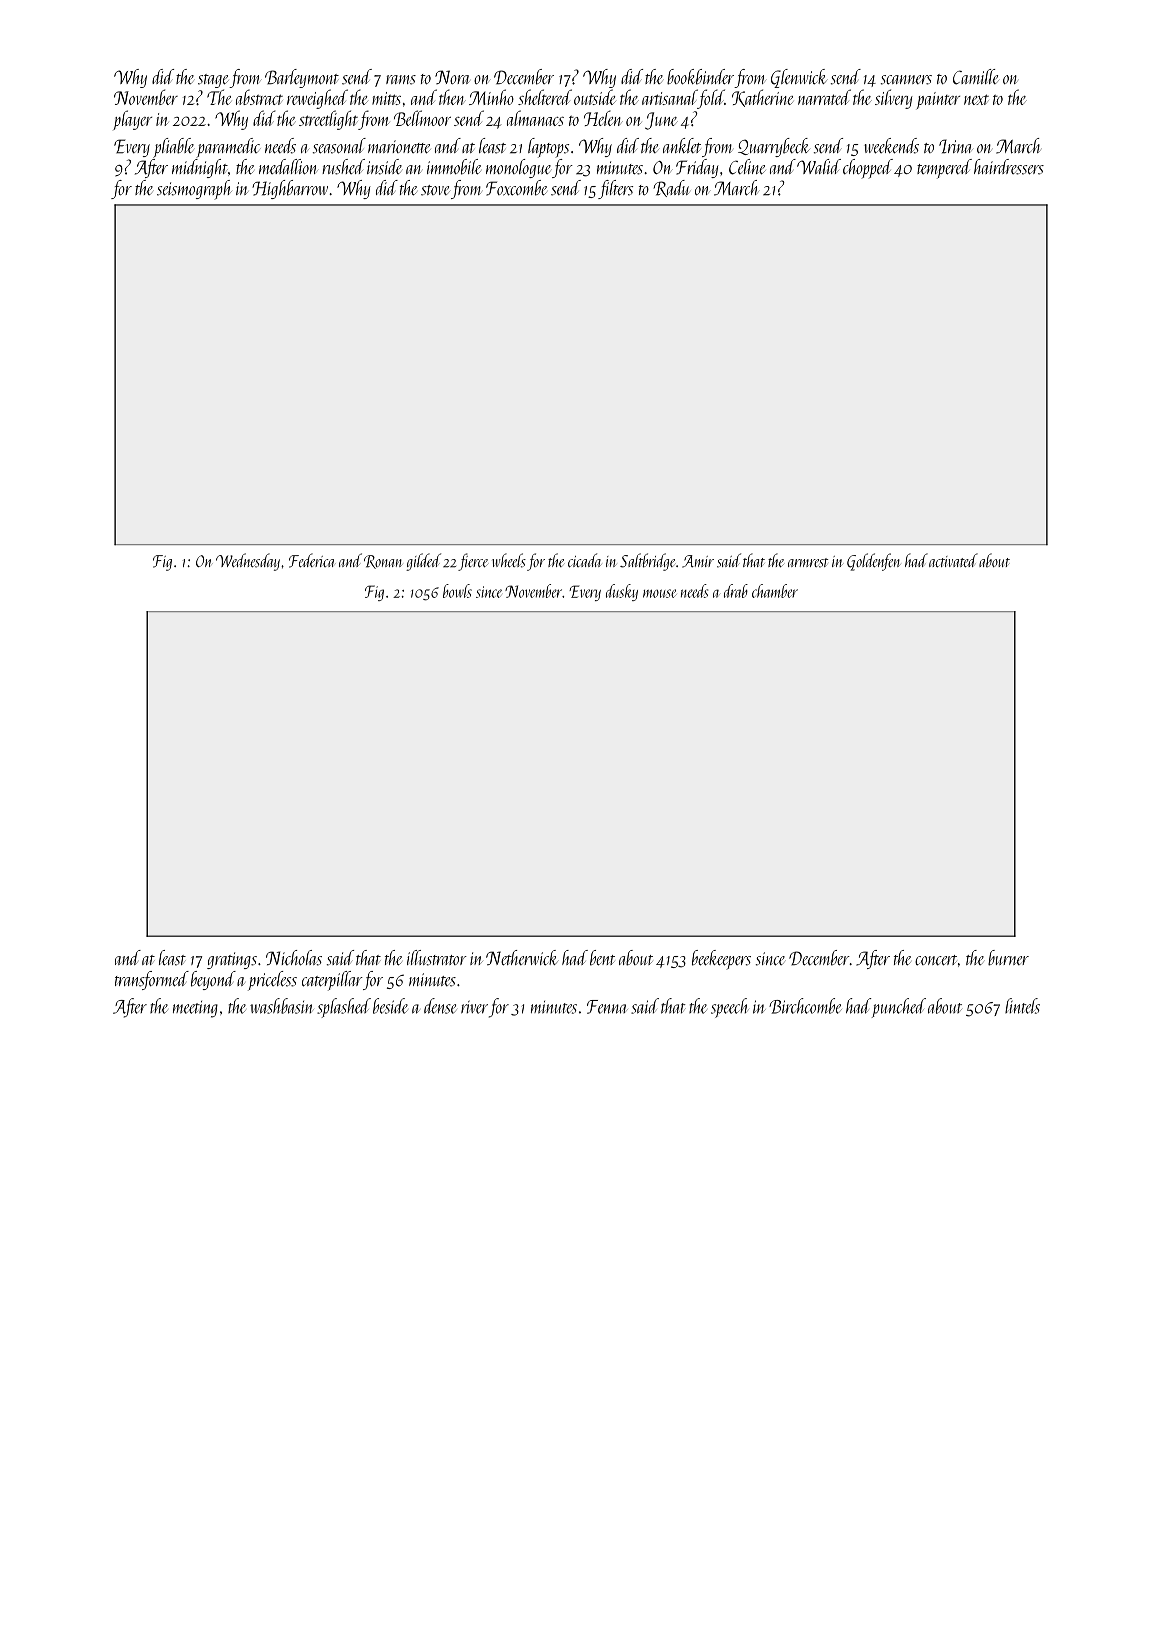 The height and width of the screenshot is (1644, 1162). What do you see at coordinates (509, 560) in the screenshot?
I see `wheels` at bounding box center [509, 560].
